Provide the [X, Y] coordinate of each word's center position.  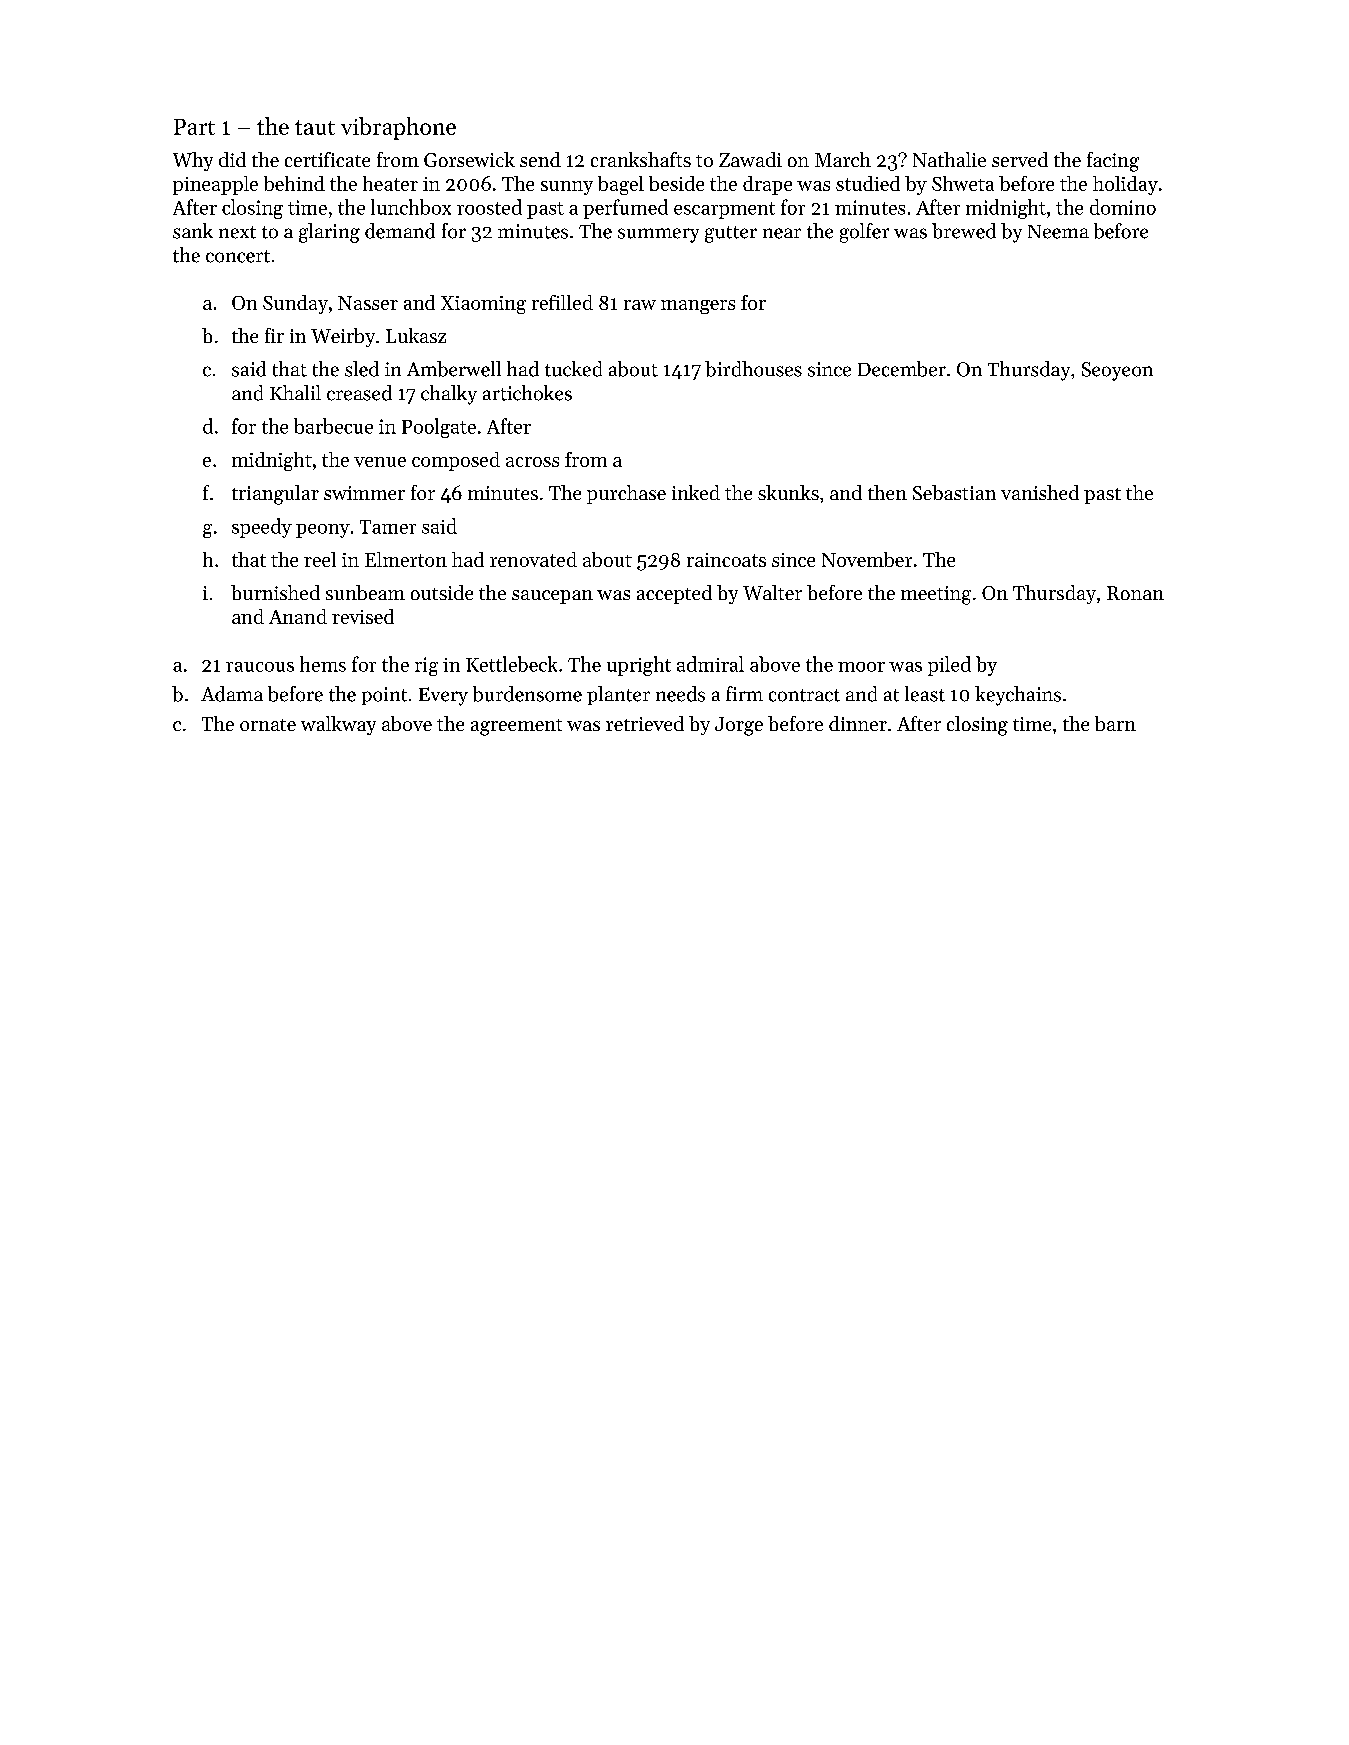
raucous [260, 667]
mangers [698, 307]
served [1020, 159]
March [843, 159]
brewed [964, 231]
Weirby [343, 337]
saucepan [552, 597]
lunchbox [411, 207]
